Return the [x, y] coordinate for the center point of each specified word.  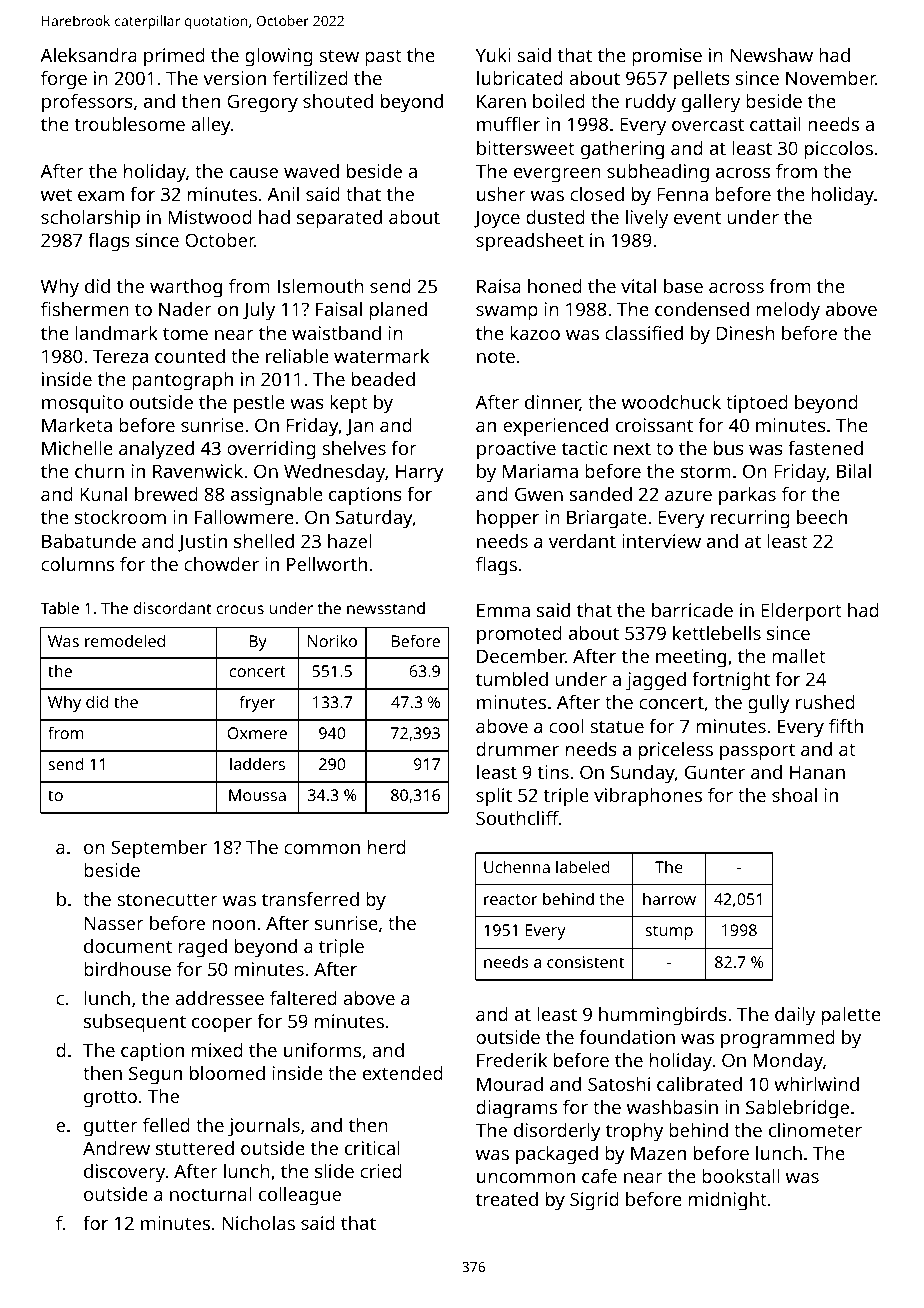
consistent [585, 962]
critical [372, 1148]
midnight [728, 1201]
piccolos [839, 150]
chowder [221, 564]
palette [851, 1016]
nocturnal [210, 1194]
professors [87, 103]
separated [339, 219]
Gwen [539, 494]
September [159, 849]
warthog [186, 288]
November [831, 78]
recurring [750, 519]
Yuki [493, 55]
